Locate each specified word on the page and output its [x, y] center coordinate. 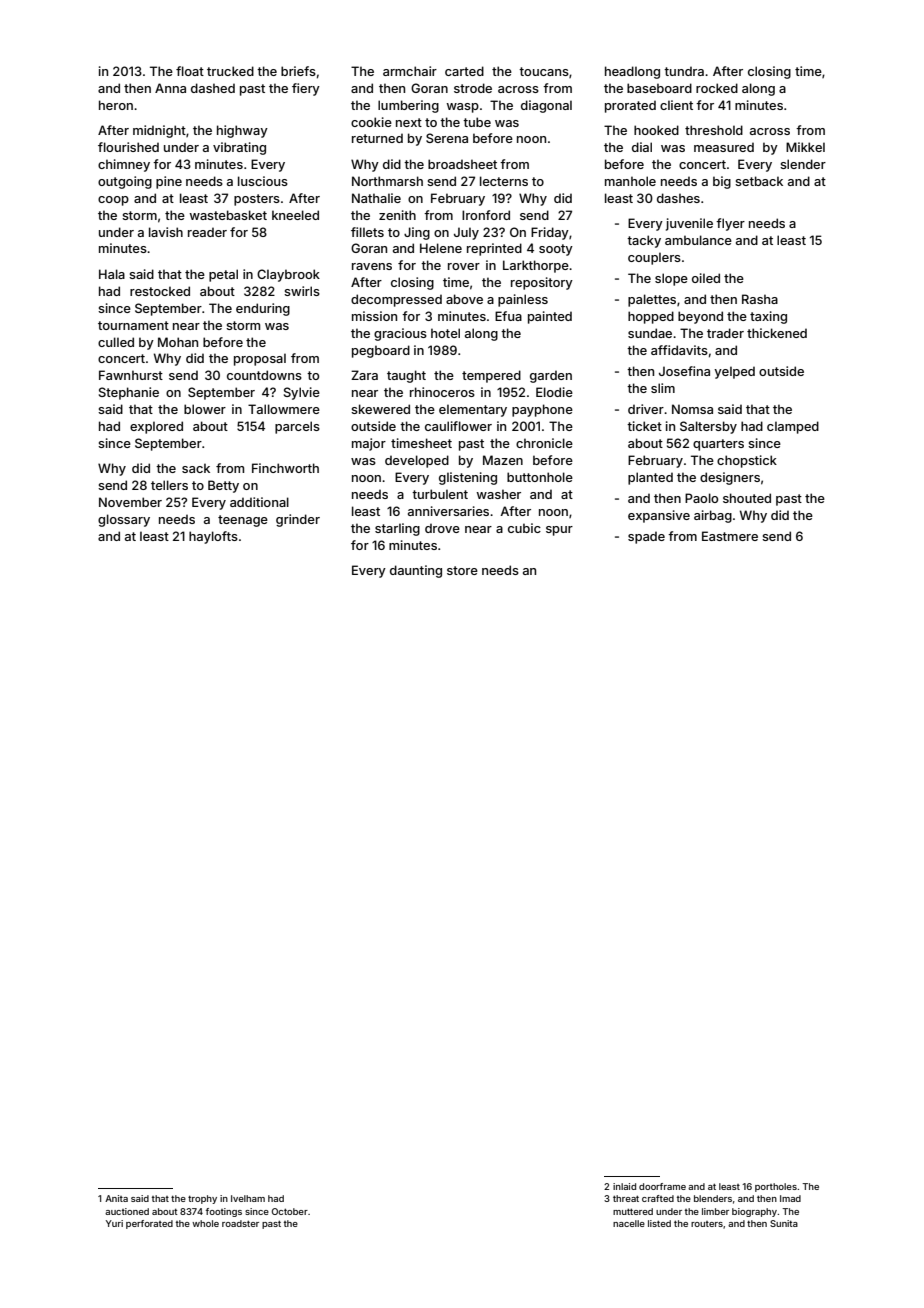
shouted [747, 498]
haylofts [213, 537]
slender [803, 164]
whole [205, 1223]
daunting [416, 571]
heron [116, 105]
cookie [371, 122]
